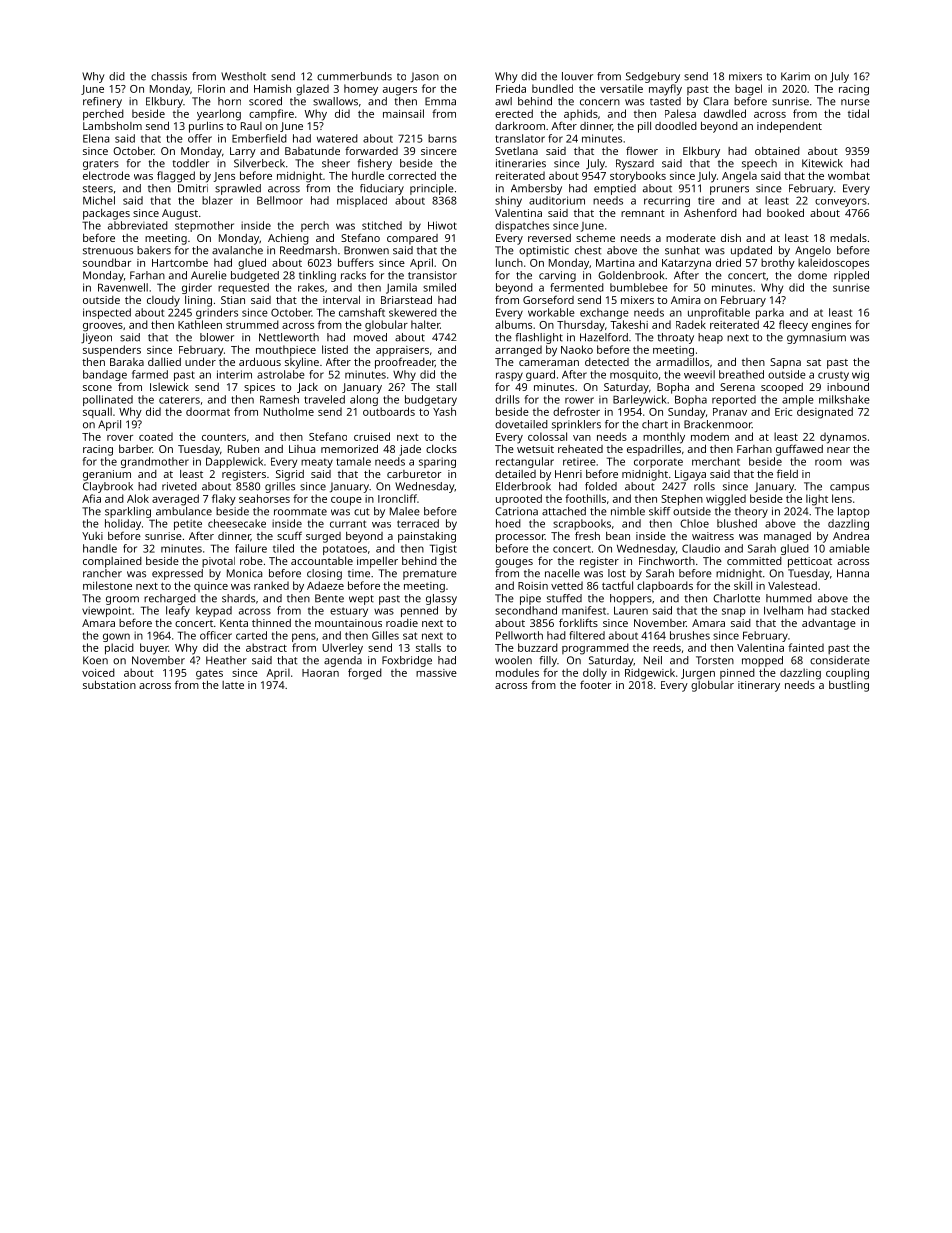  I want to click on Karim, so click(795, 76).
